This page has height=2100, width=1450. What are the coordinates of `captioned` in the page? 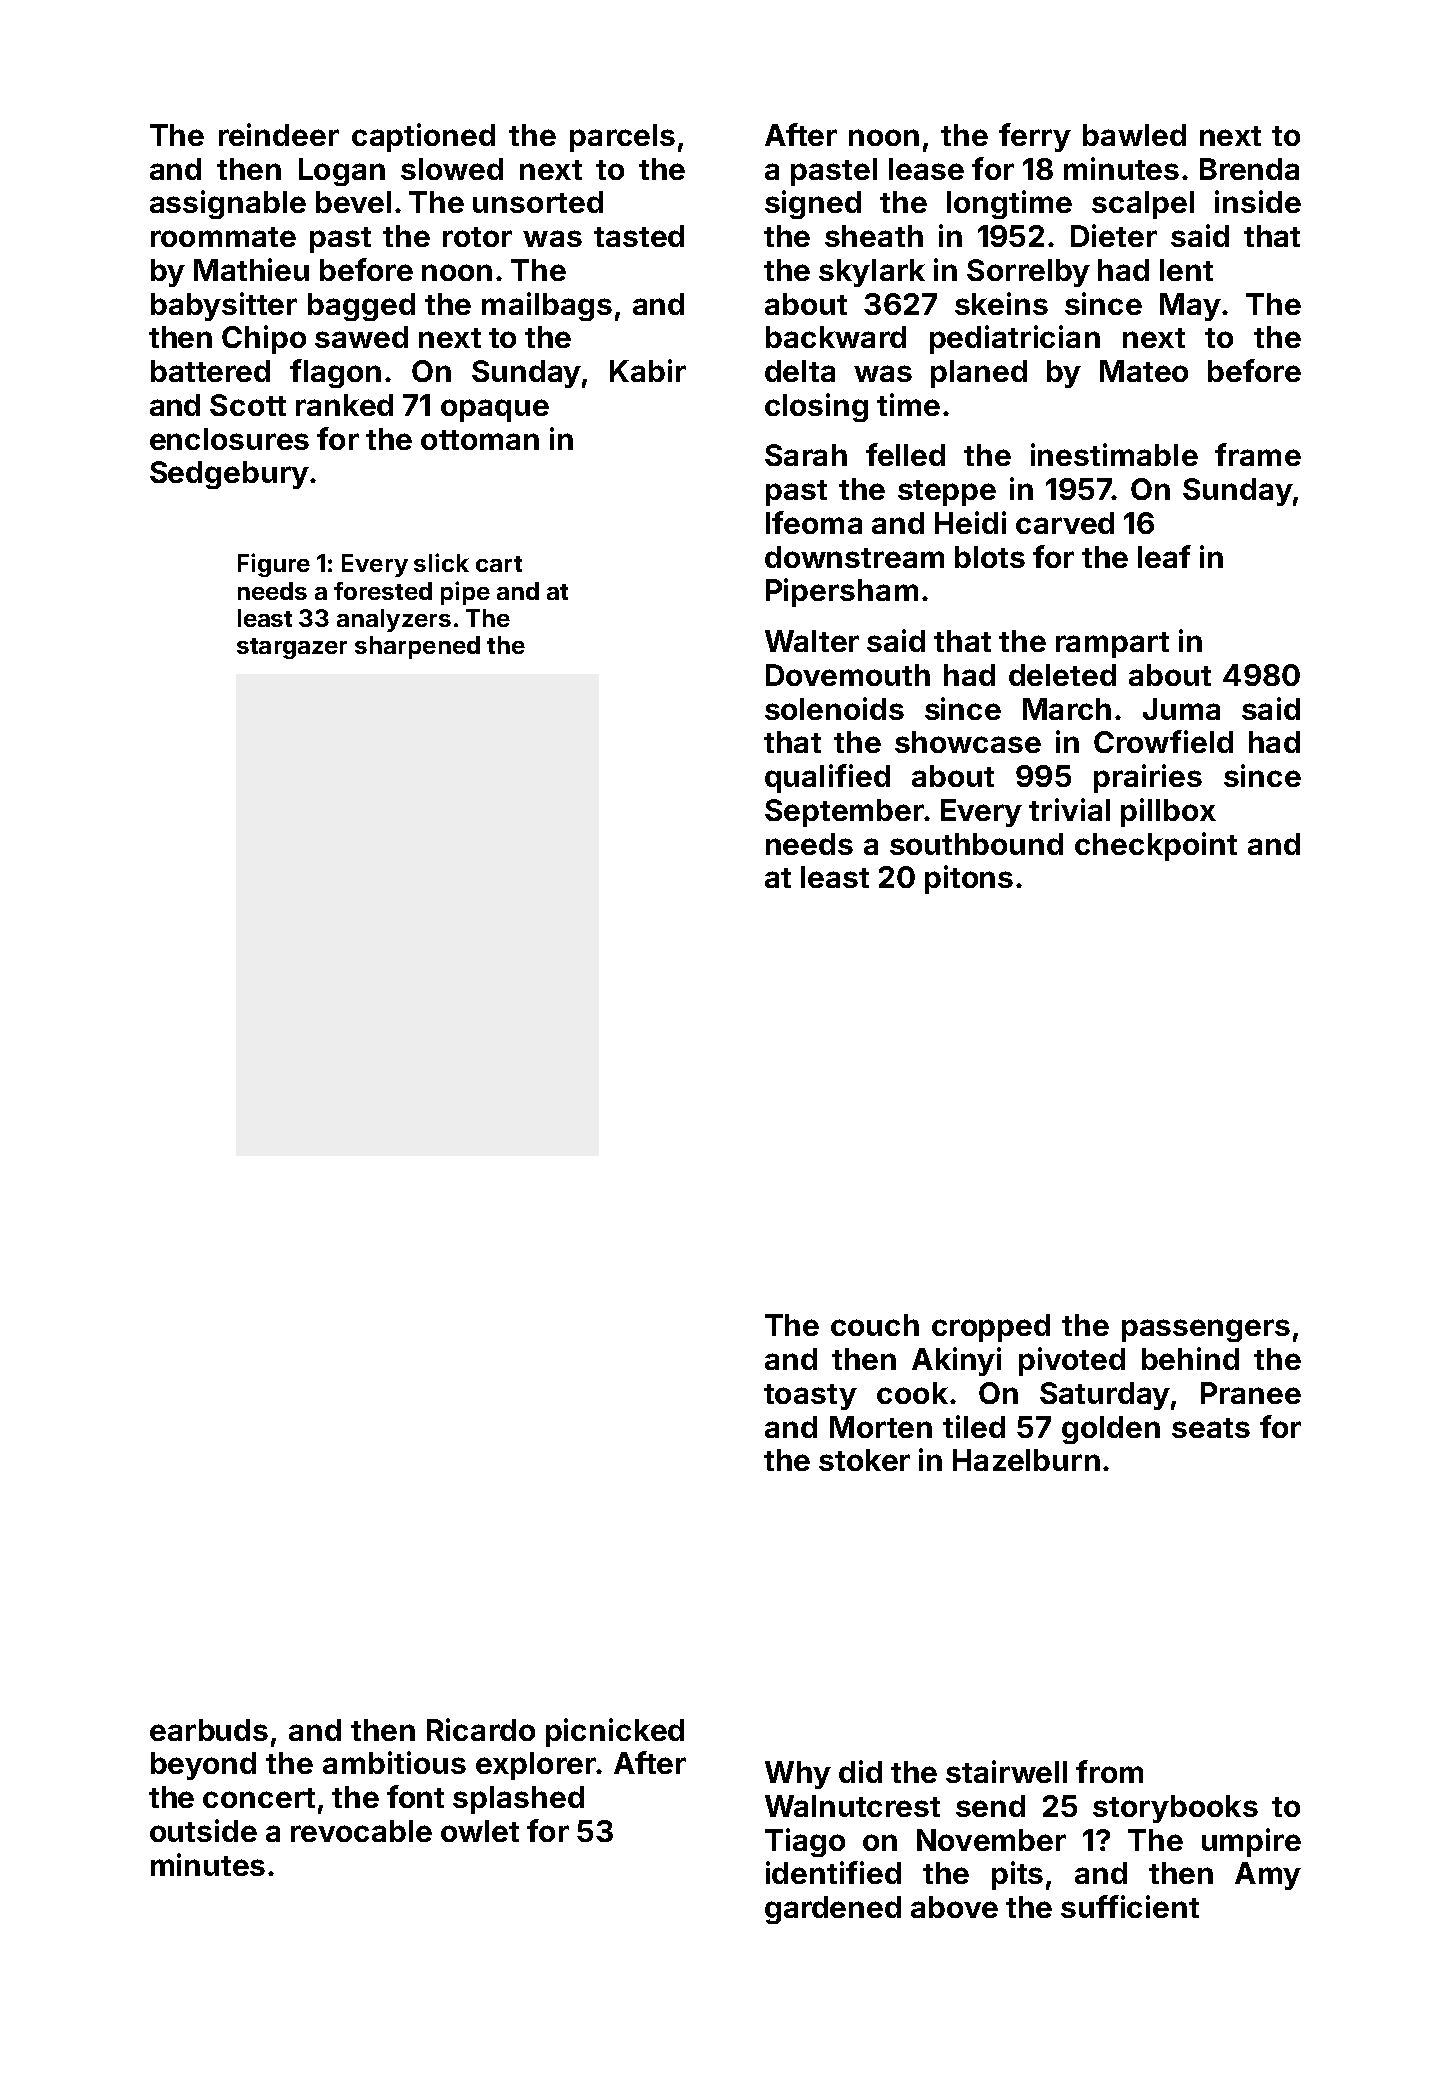 It's located at (423, 137).
